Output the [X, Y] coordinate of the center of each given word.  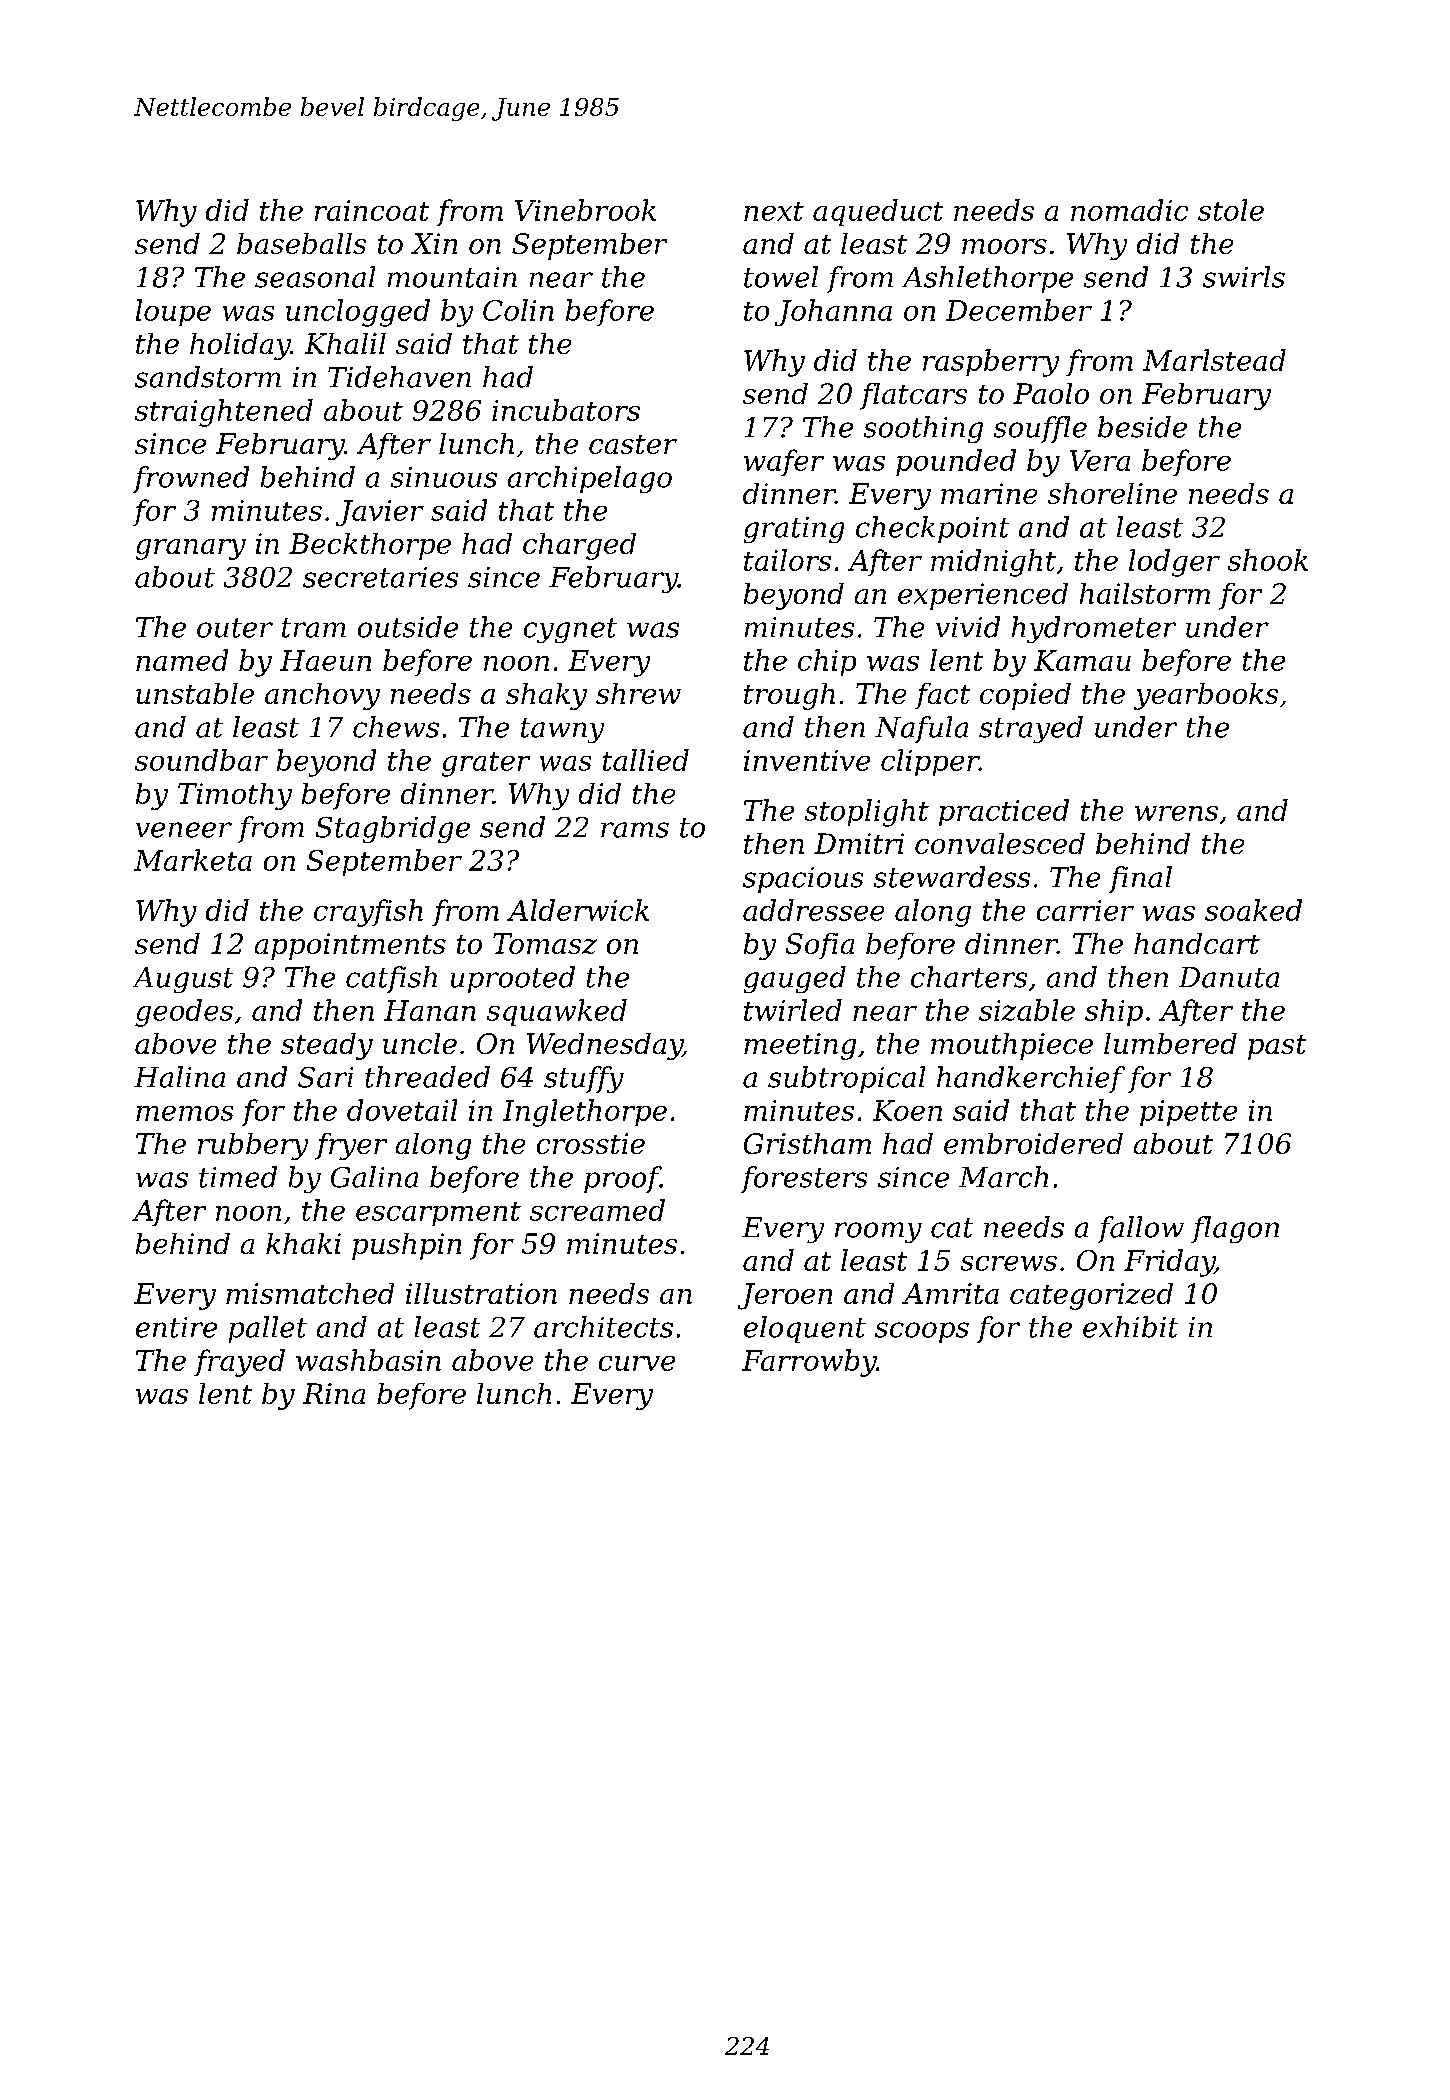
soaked [1253, 910]
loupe [173, 312]
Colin [518, 310]
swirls [1244, 277]
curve [637, 1363]
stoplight [867, 813]
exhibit [1130, 1327]
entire [176, 1327]
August [183, 980]
